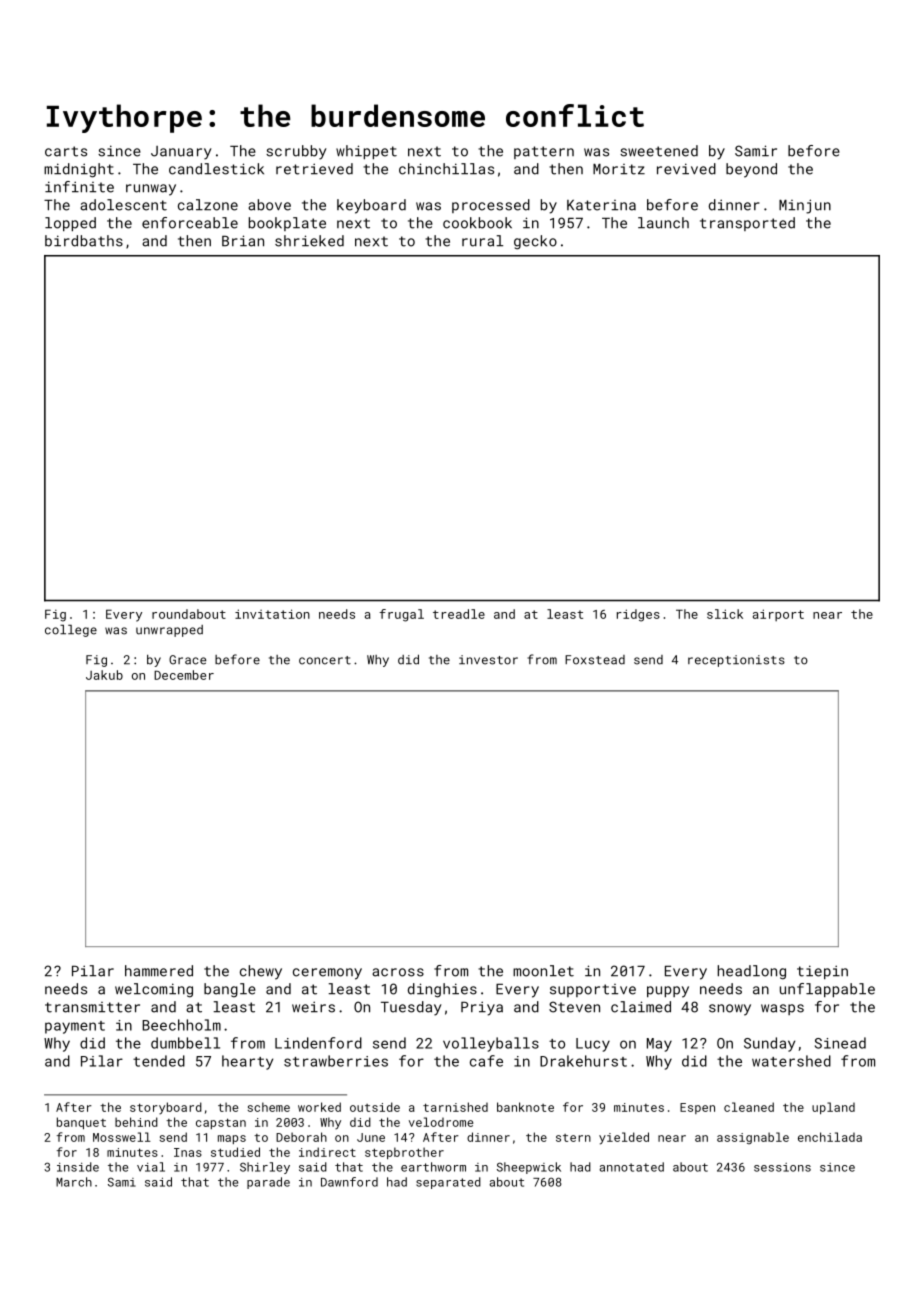  What do you see at coordinates (686, 169) in the page?
I see `revived` at bounding box center [686, 169].
